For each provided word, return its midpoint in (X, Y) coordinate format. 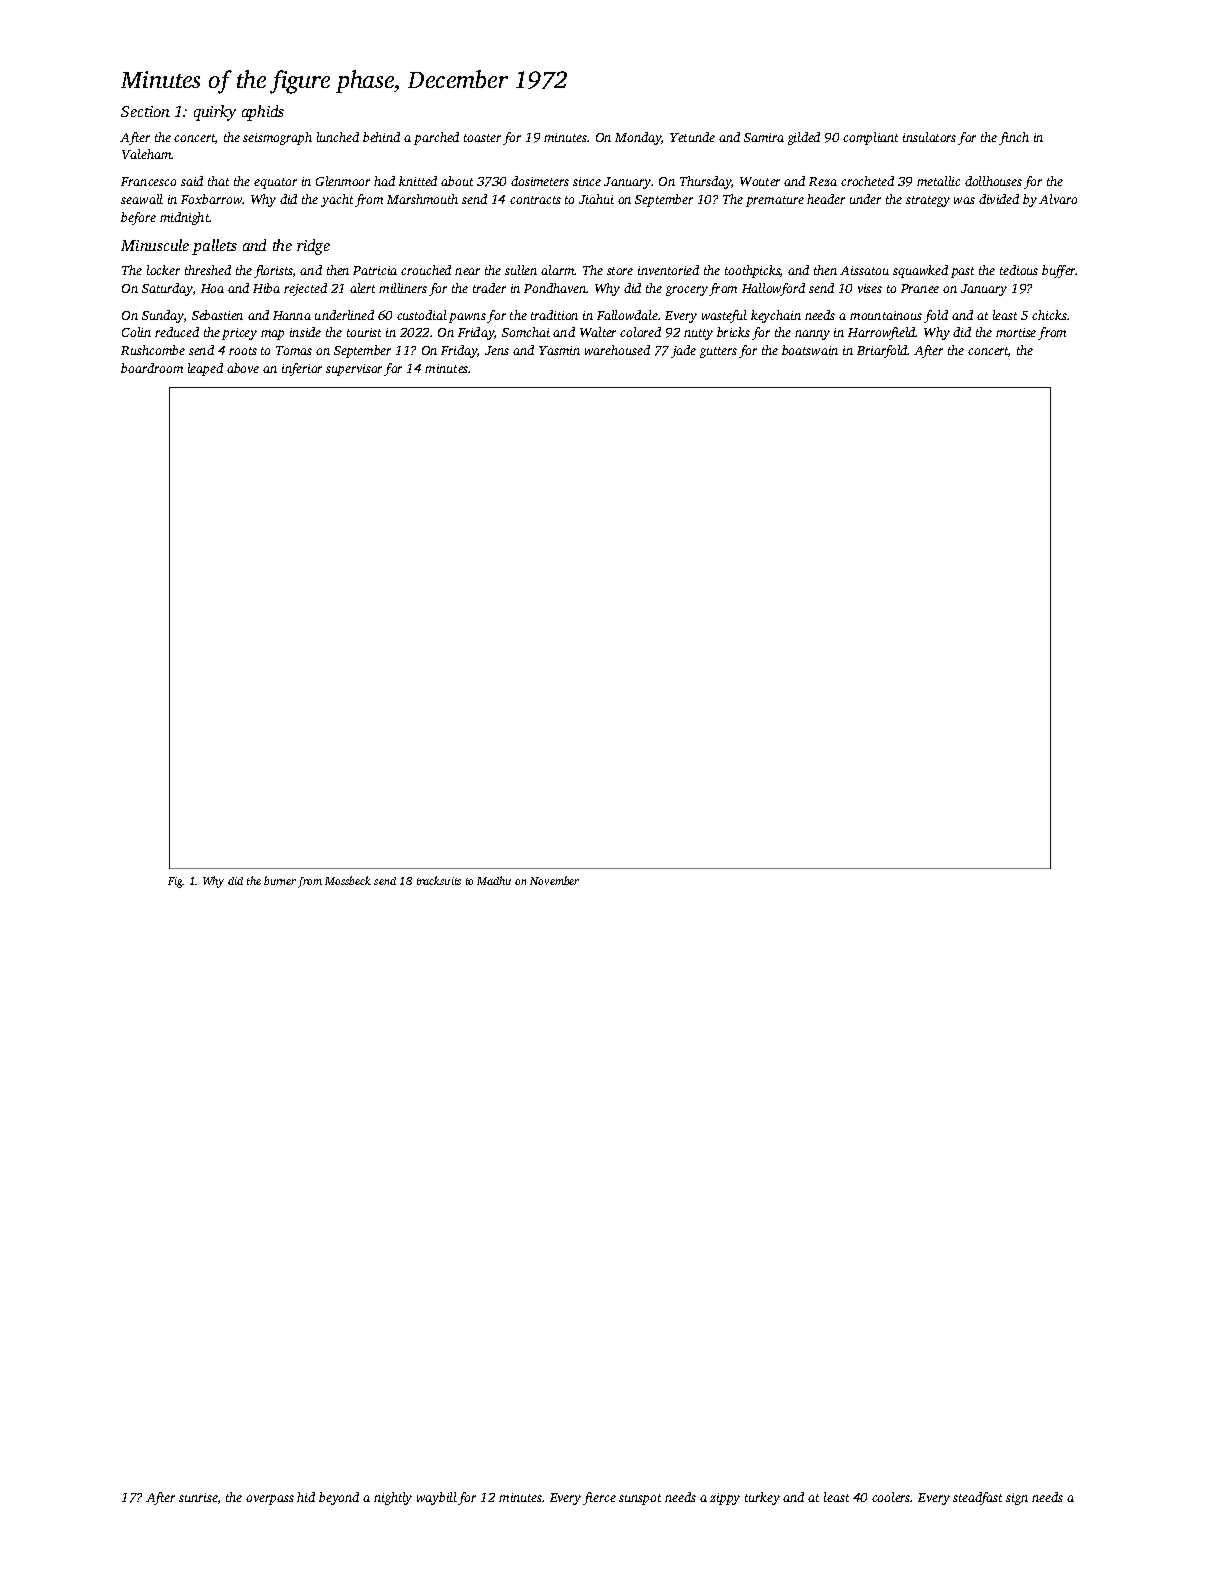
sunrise (198, 1497)
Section (145, 111)
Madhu (494, 880)
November (554, 880)
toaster (482, 138)
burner (280, 880)
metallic (938, 181)
